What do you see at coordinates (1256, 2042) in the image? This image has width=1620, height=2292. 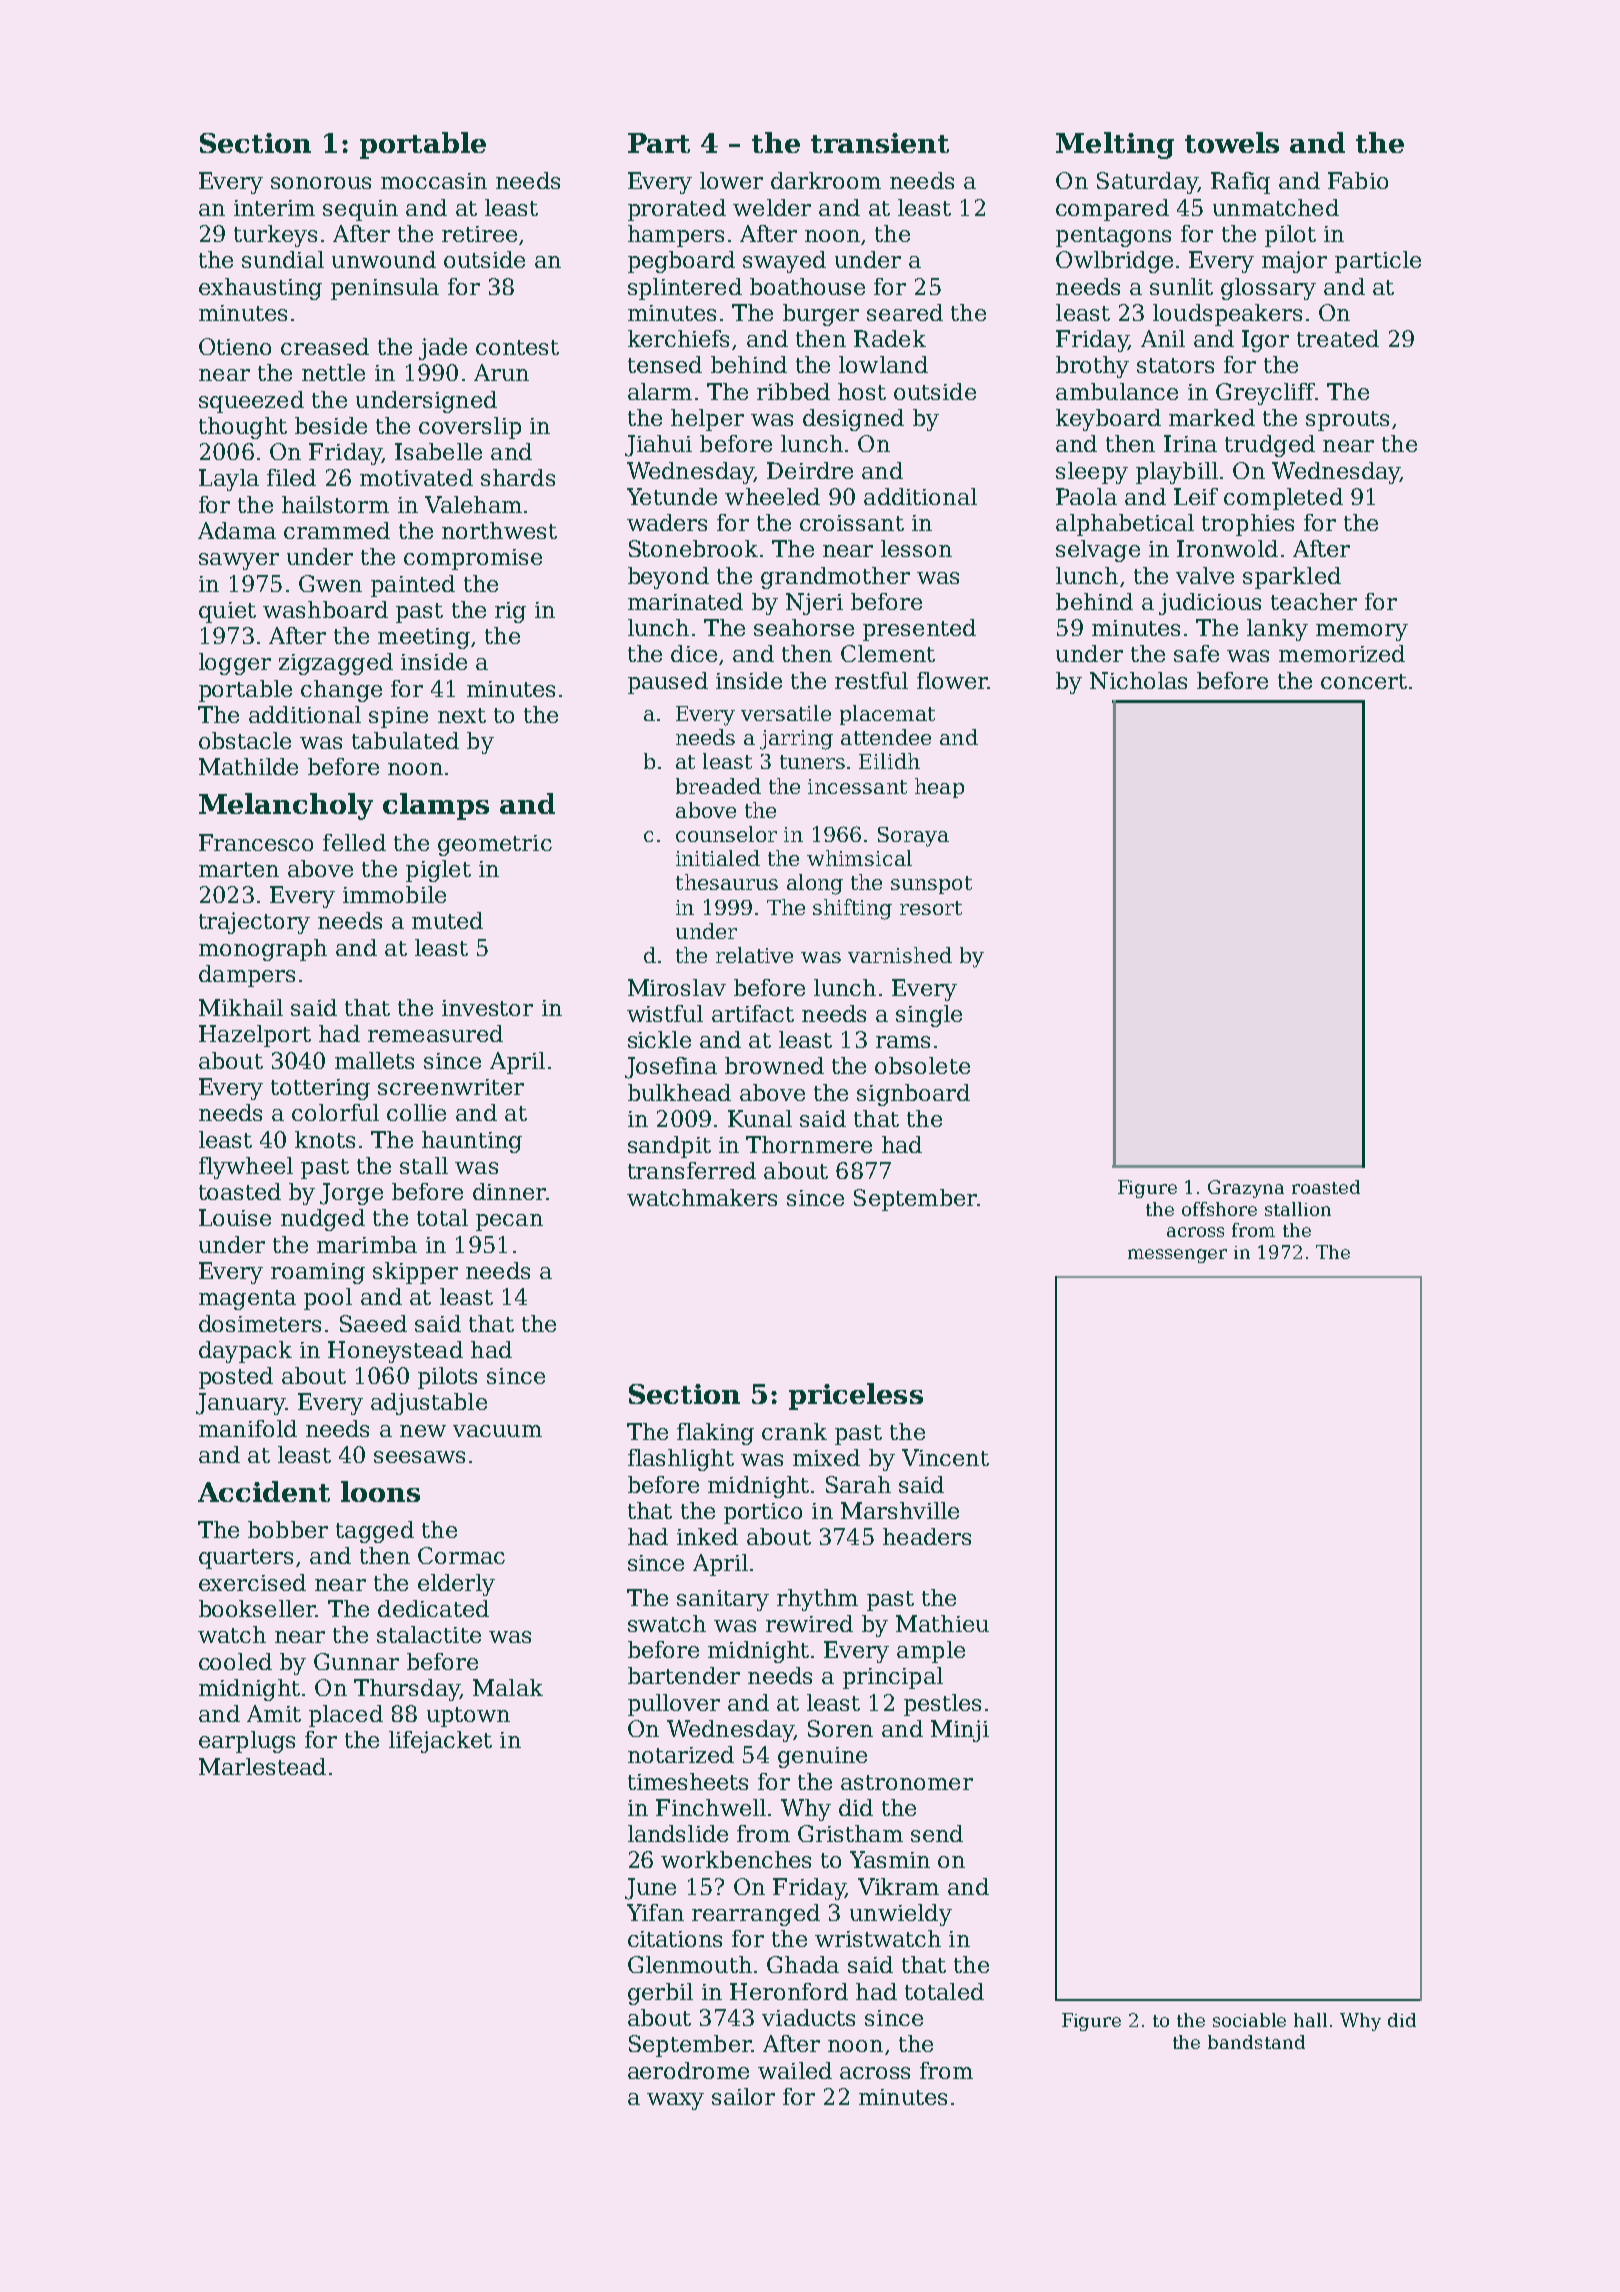 I see `bandstand` at bounding box center [1256, 2042].
